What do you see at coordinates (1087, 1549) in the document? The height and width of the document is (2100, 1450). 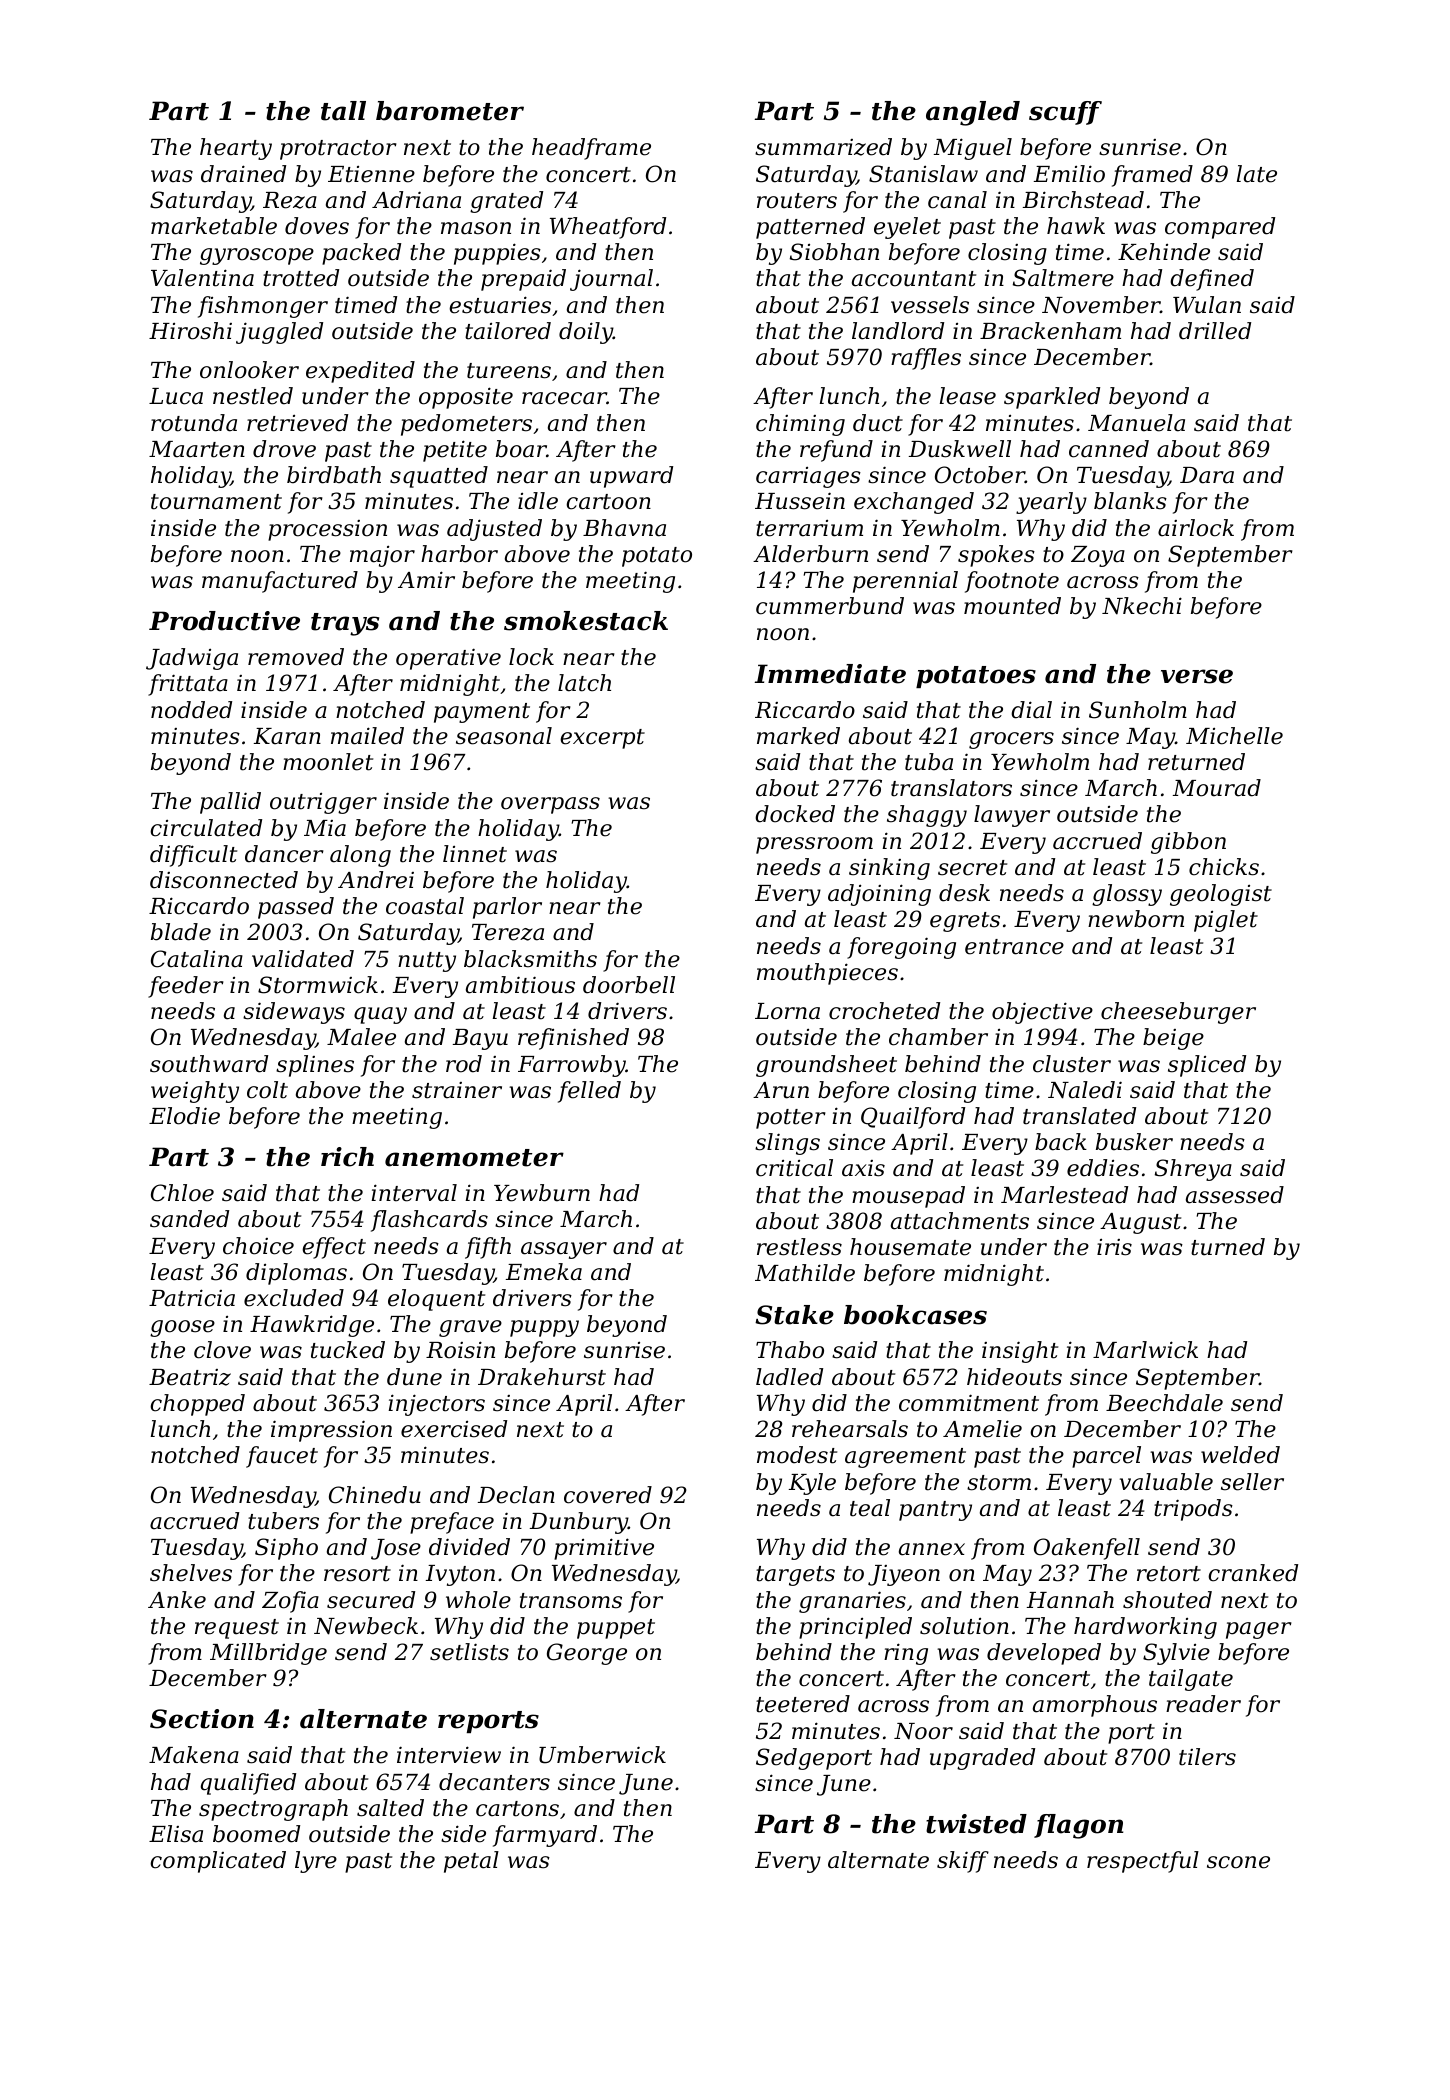 I see `Oakenfell` at bounding box center [1087, 1549].
